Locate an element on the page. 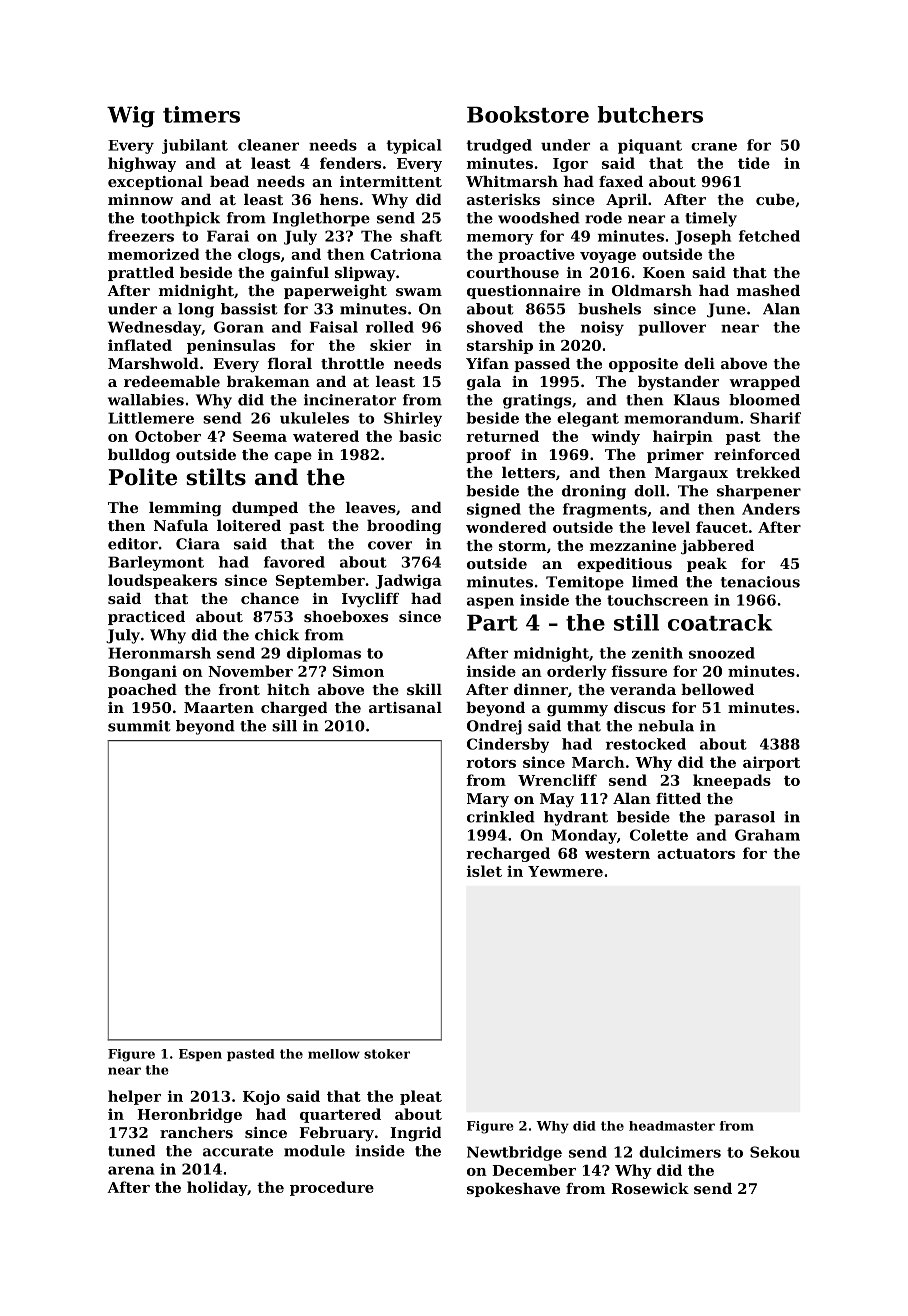 The image size is (908, 1316). Ciara is located at coordinates (198, 544).
